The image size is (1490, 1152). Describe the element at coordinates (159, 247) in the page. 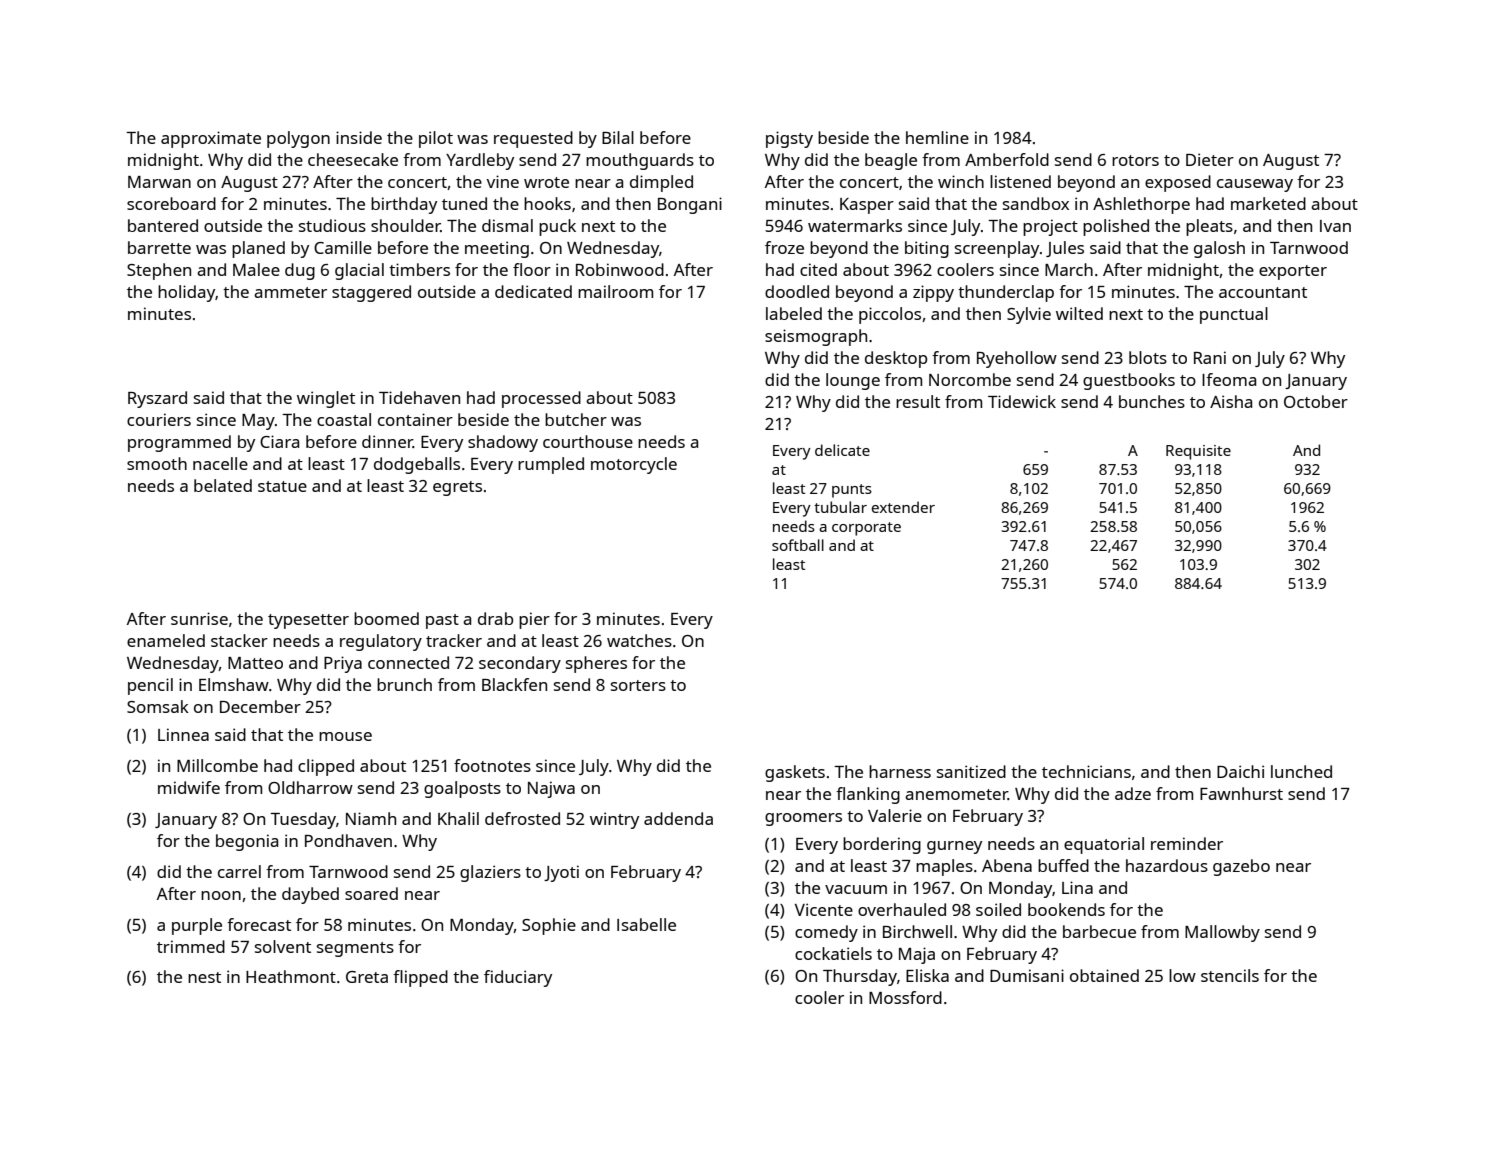

I see `barrette` at that location.
